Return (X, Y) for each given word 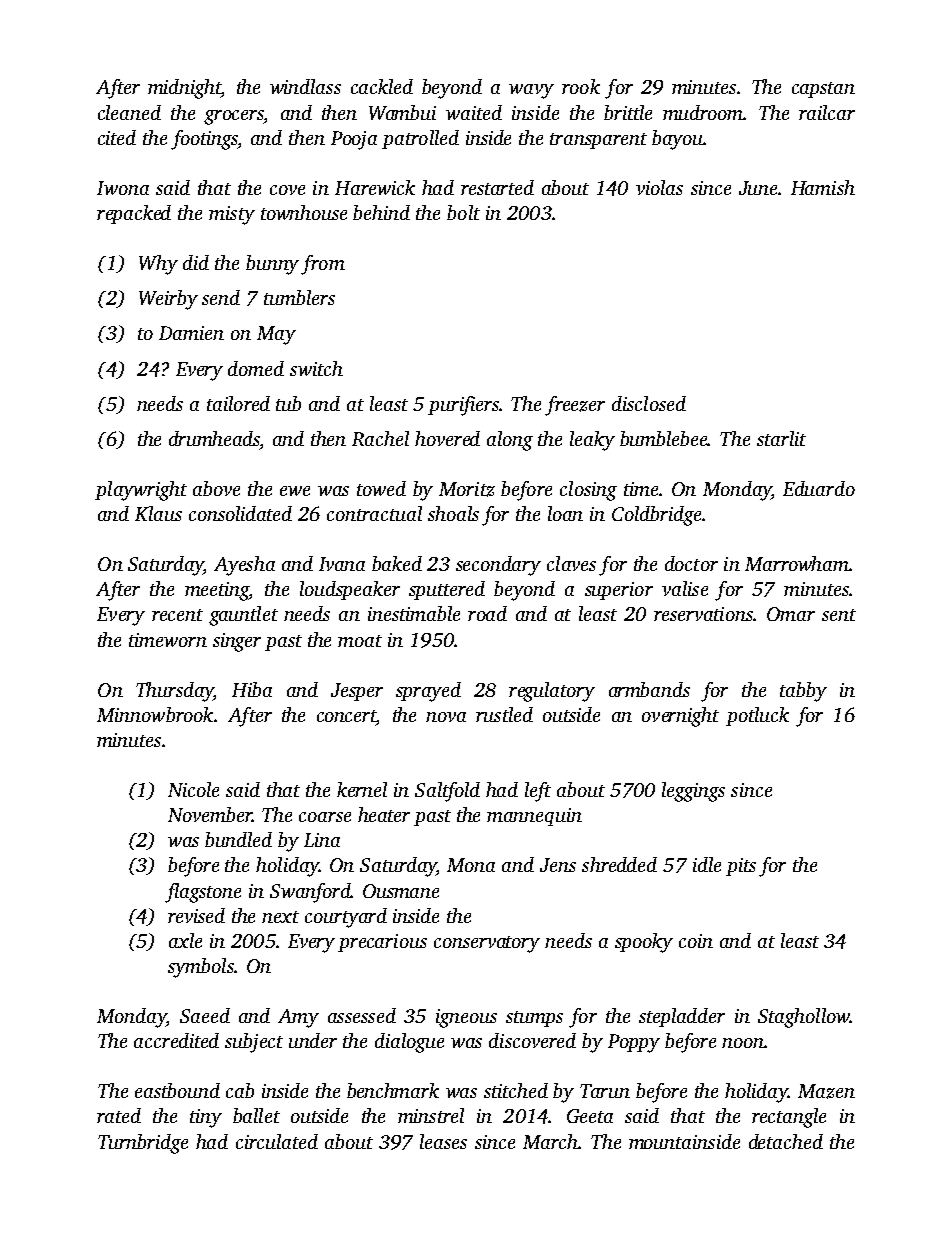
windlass (305, 86)
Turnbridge (143, 1144)
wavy (531, 91)
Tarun (605, 1091)
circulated (277, 1141)
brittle (628, 112)
